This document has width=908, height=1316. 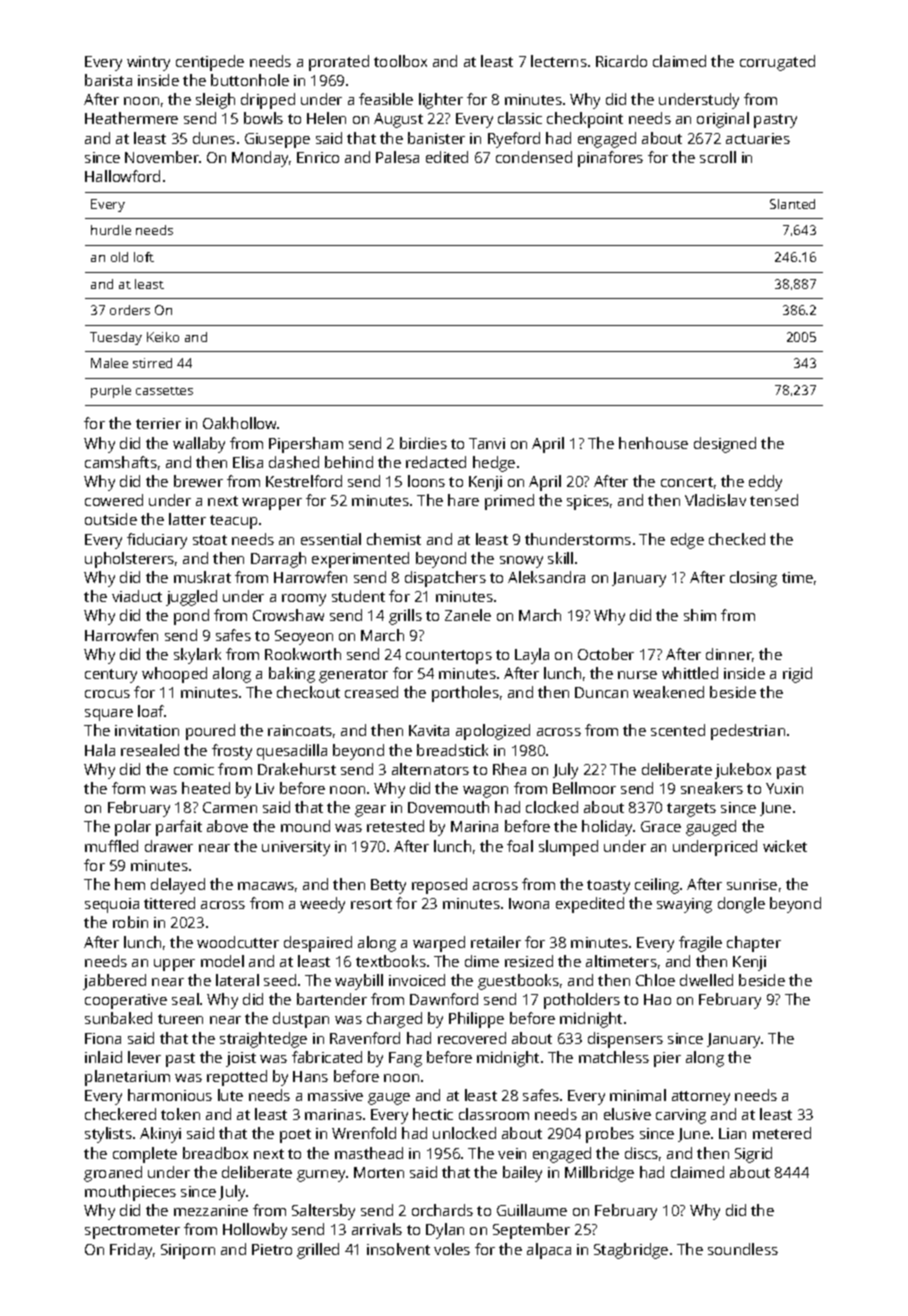 I want to click on Keiko, so click(x=163, y=337).
